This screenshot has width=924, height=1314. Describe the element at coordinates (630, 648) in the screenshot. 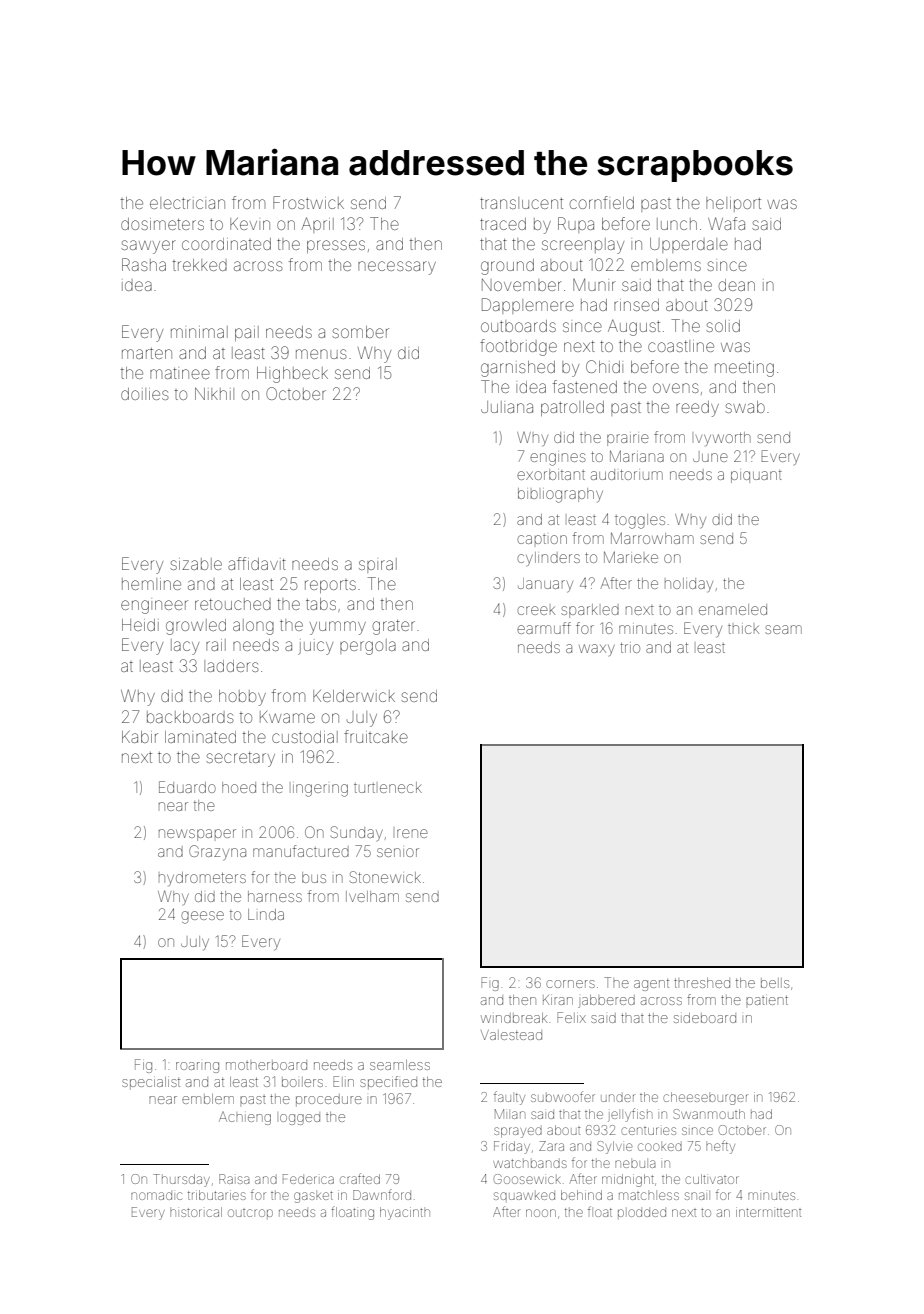

I see `trio` at that location.
